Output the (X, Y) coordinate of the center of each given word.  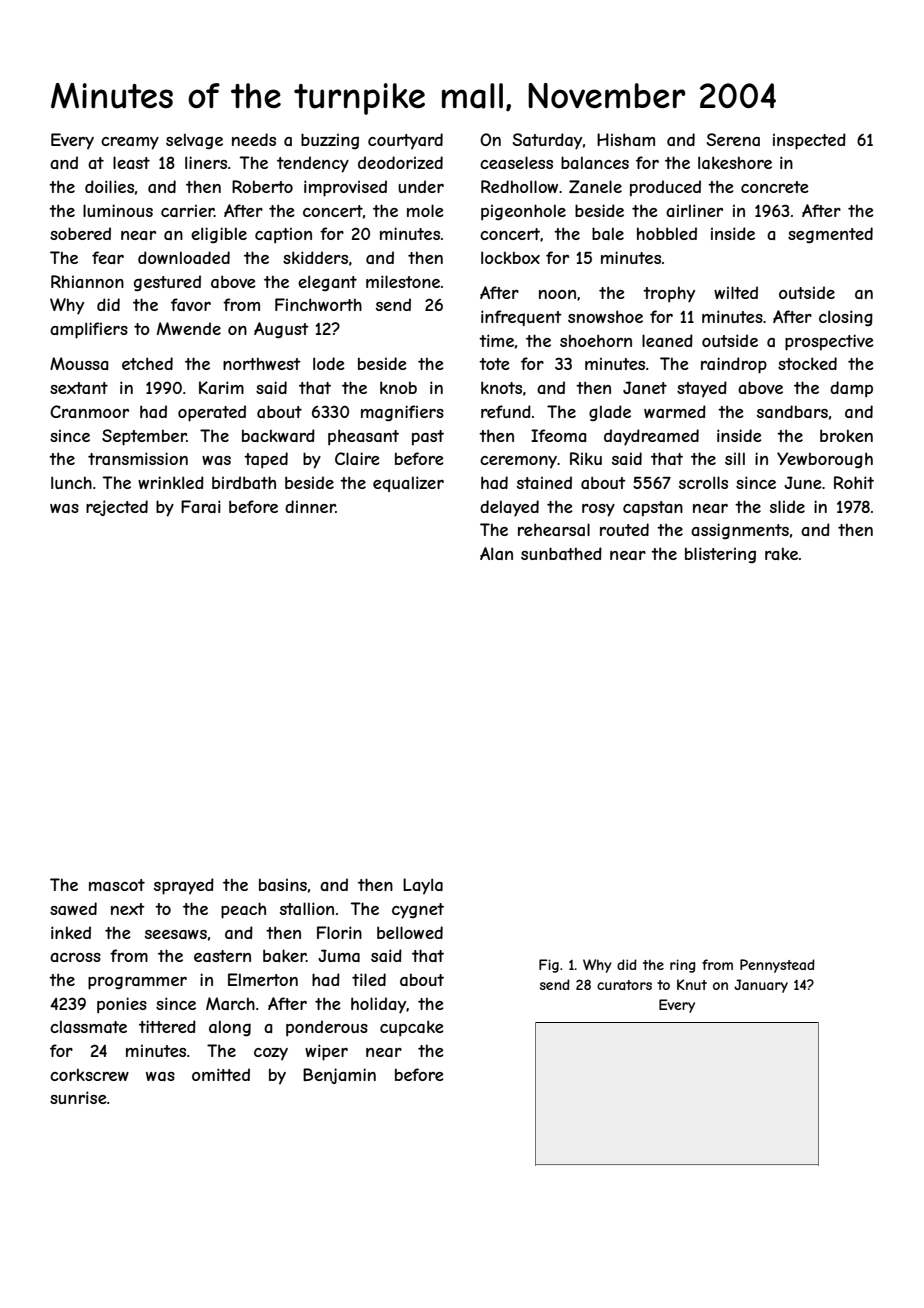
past (428, 438)
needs (254, 139)
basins (283, 884)
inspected (809, 141)
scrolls (703, 482)
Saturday (547, 141)
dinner (310, 506)
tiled (369, 979)
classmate (88, 1026)
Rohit (854, 482)
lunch (71, 482)
